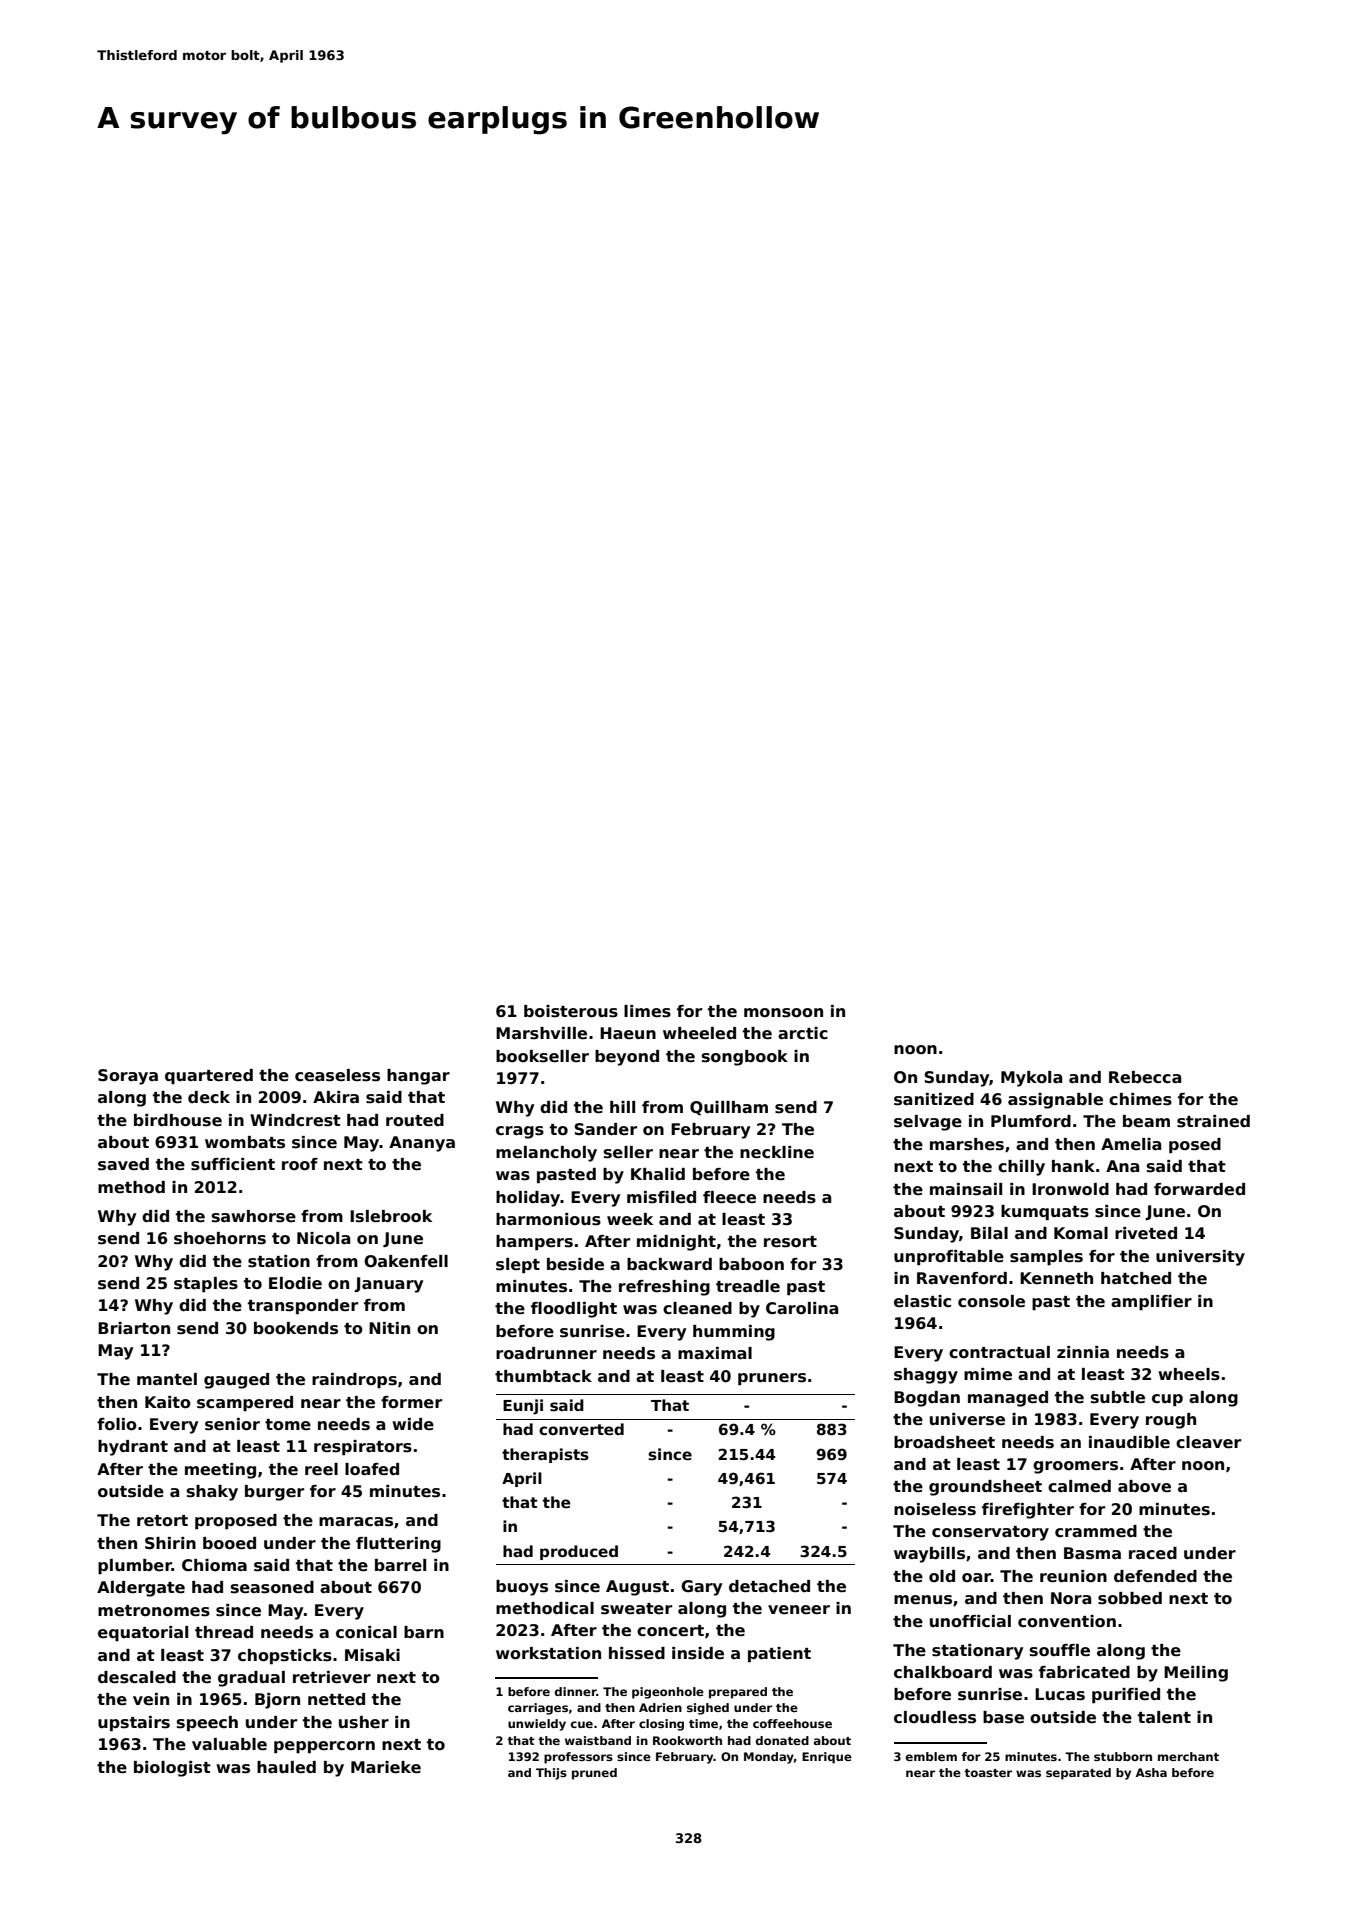 The height and width of the screenshot is (1909, 1350). Describe the element at coordinates (128, 1077) in the screenshot. I see `Soraya` at that location.
